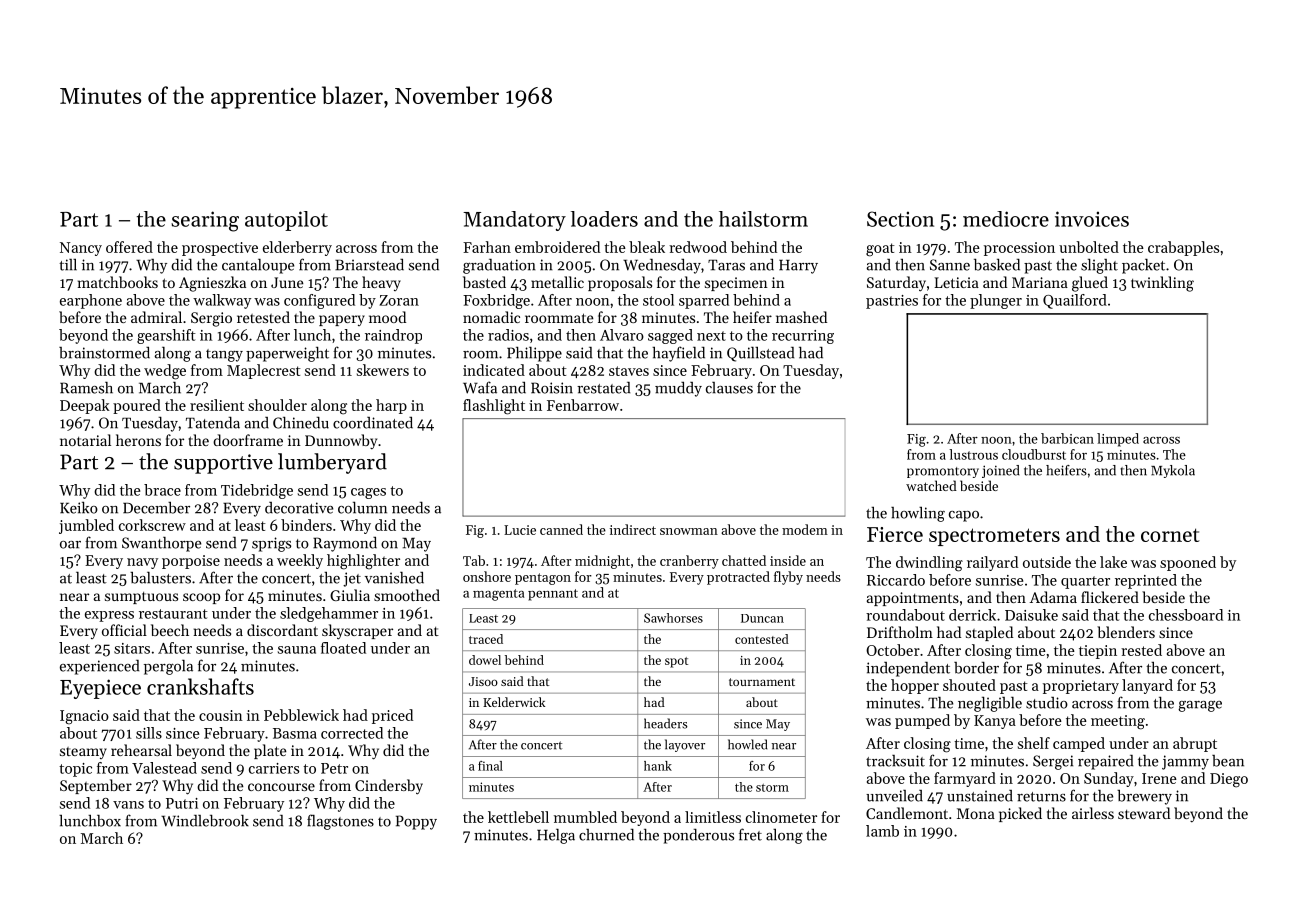 Image resolution: width=1308 pixels, height=924 pixels. I want to click on invoices, so click(1092, 219).
